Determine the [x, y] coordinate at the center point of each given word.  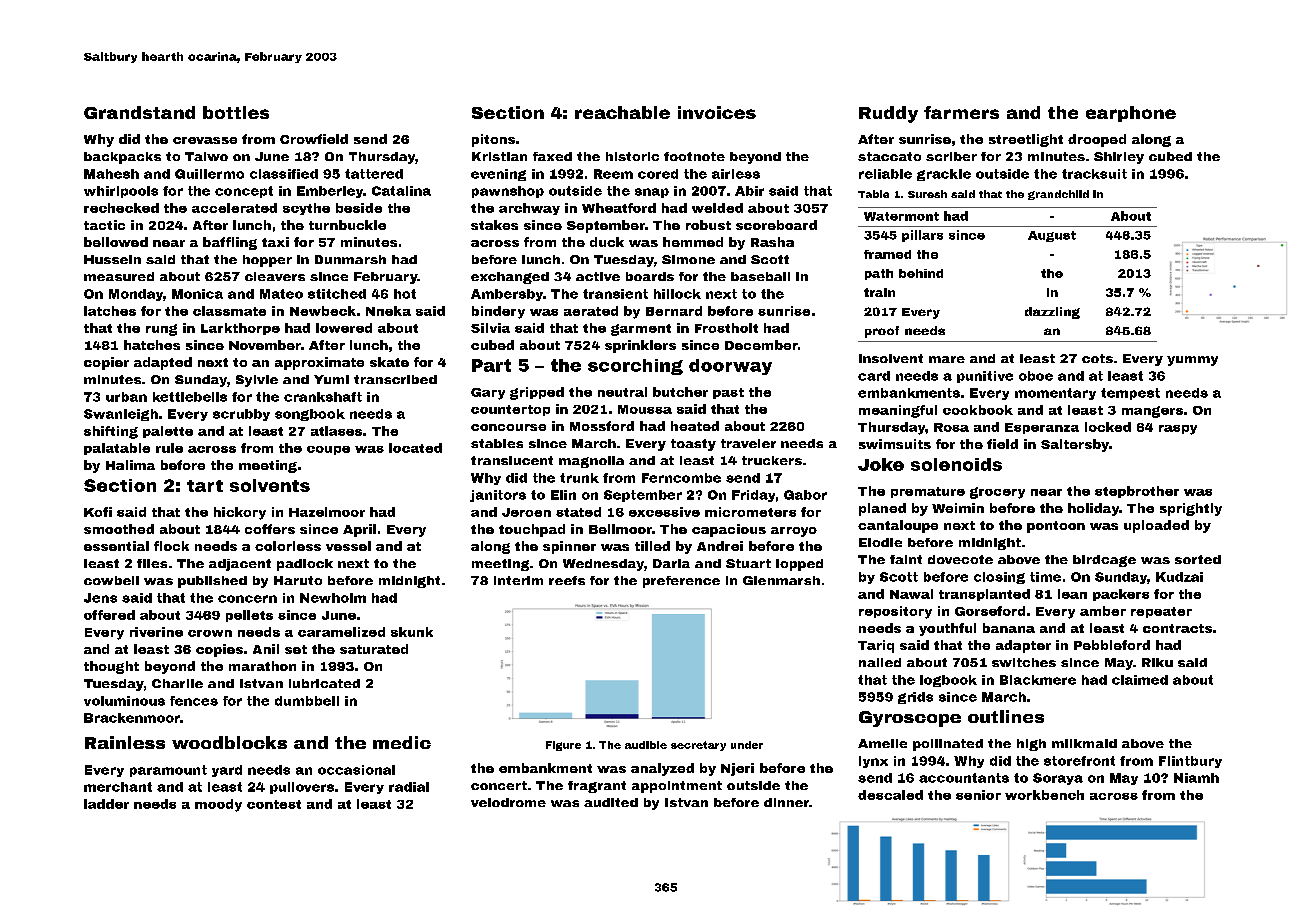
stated [578, 512]
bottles [236, 112]
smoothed [119, 529]
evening [498, 175]
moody [218, 805]
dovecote [960, 559]
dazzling [1052, 313]
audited [611, 802]
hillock [677, 294]
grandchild [1058, 195]
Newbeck [323, 311]
